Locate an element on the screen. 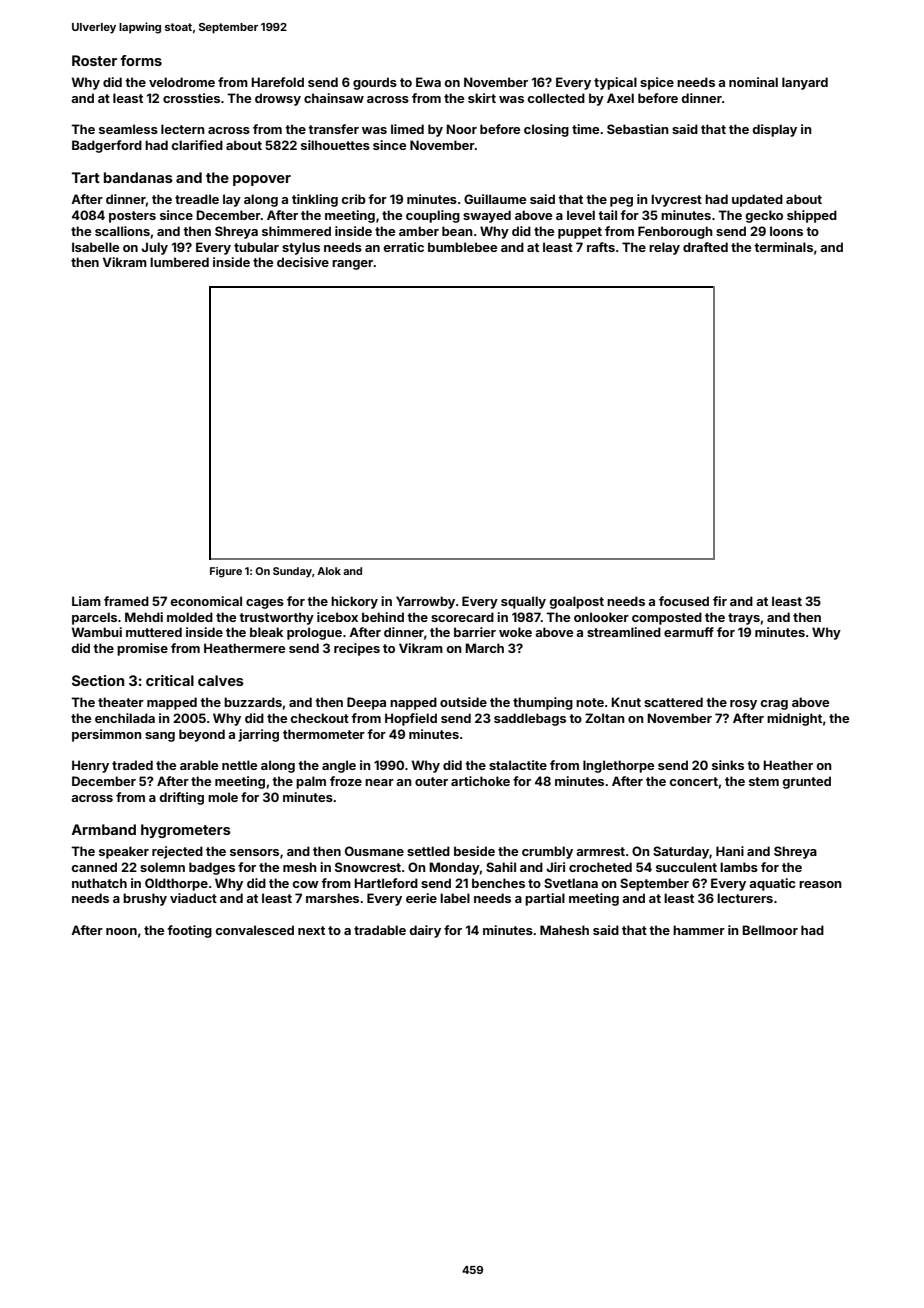  Inglethorpe is located at coordinates (618, 766).
